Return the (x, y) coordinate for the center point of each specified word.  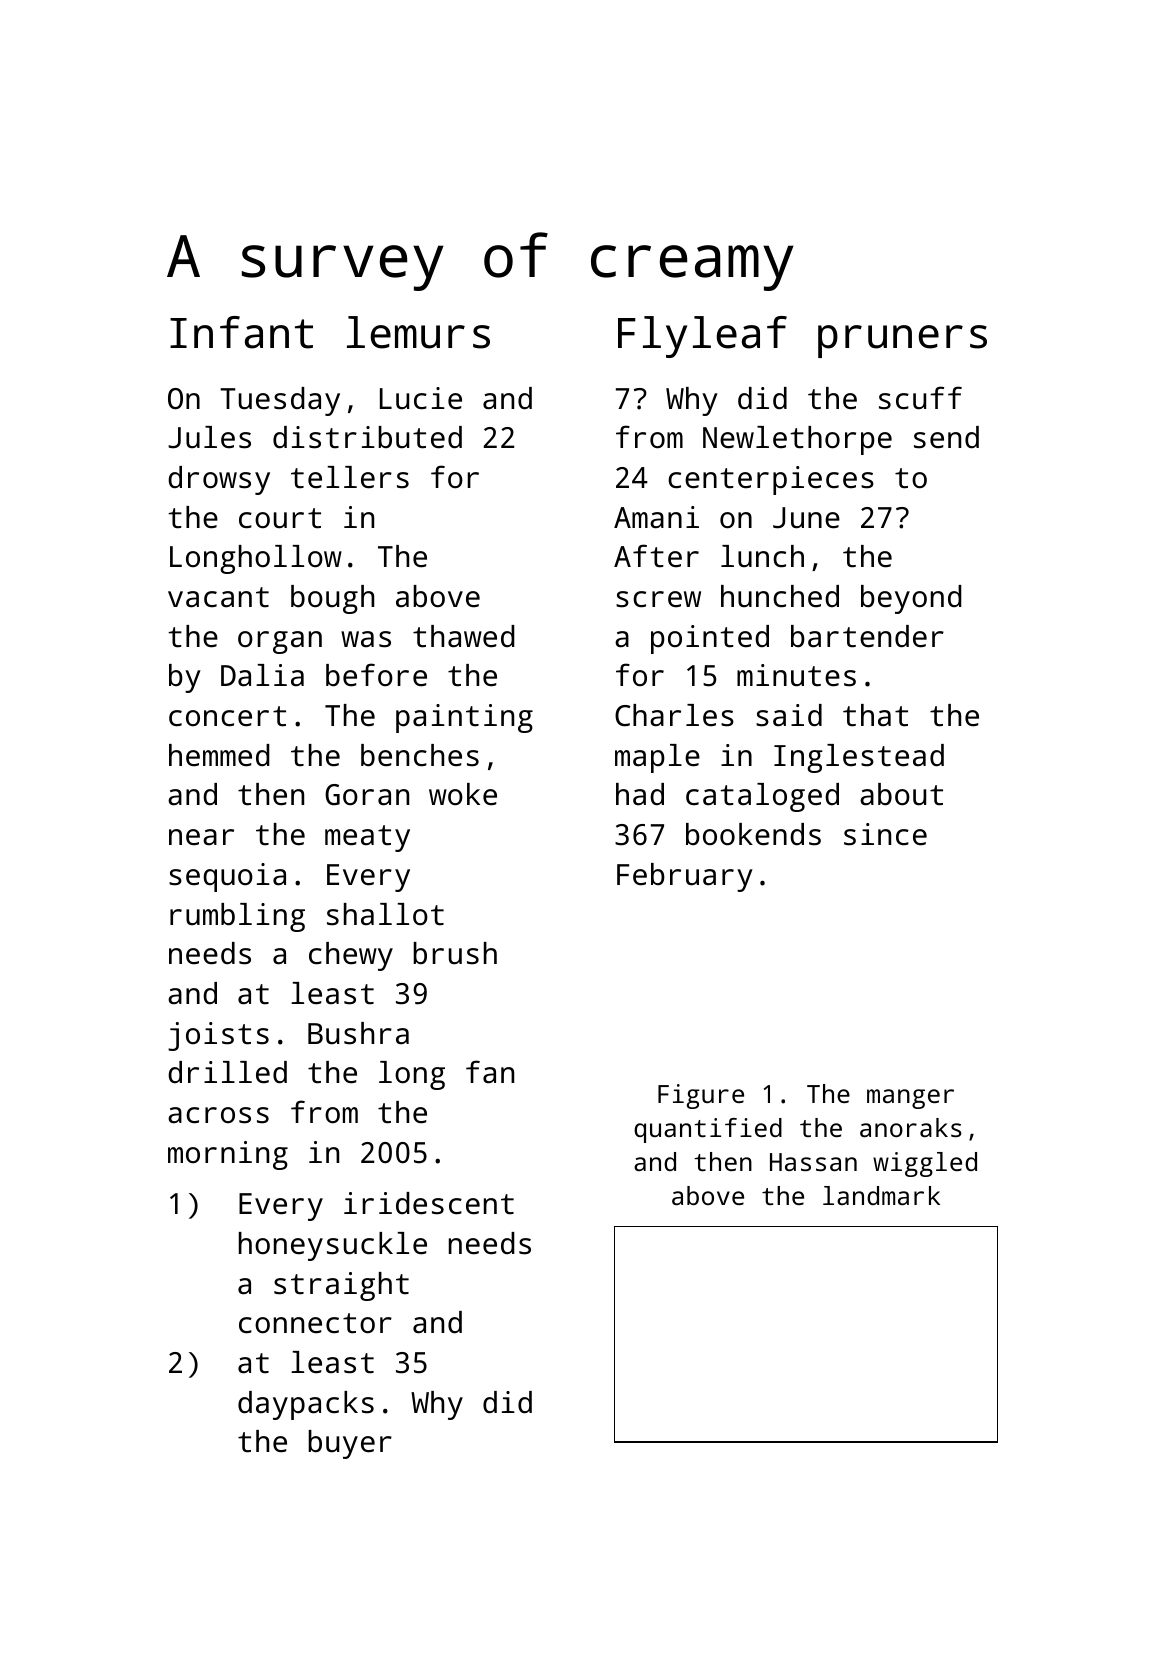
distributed (367, 437)
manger (910, 1099)
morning (228, 1155)
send (946, 437)
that (875, 715)
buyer (350, 1444)
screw (658, 599)
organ (280, 642)
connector (315, 1323)
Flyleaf (702, 337)
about (901, 794)
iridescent (429, 1203)
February (685, 877)
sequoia (227, 877)
